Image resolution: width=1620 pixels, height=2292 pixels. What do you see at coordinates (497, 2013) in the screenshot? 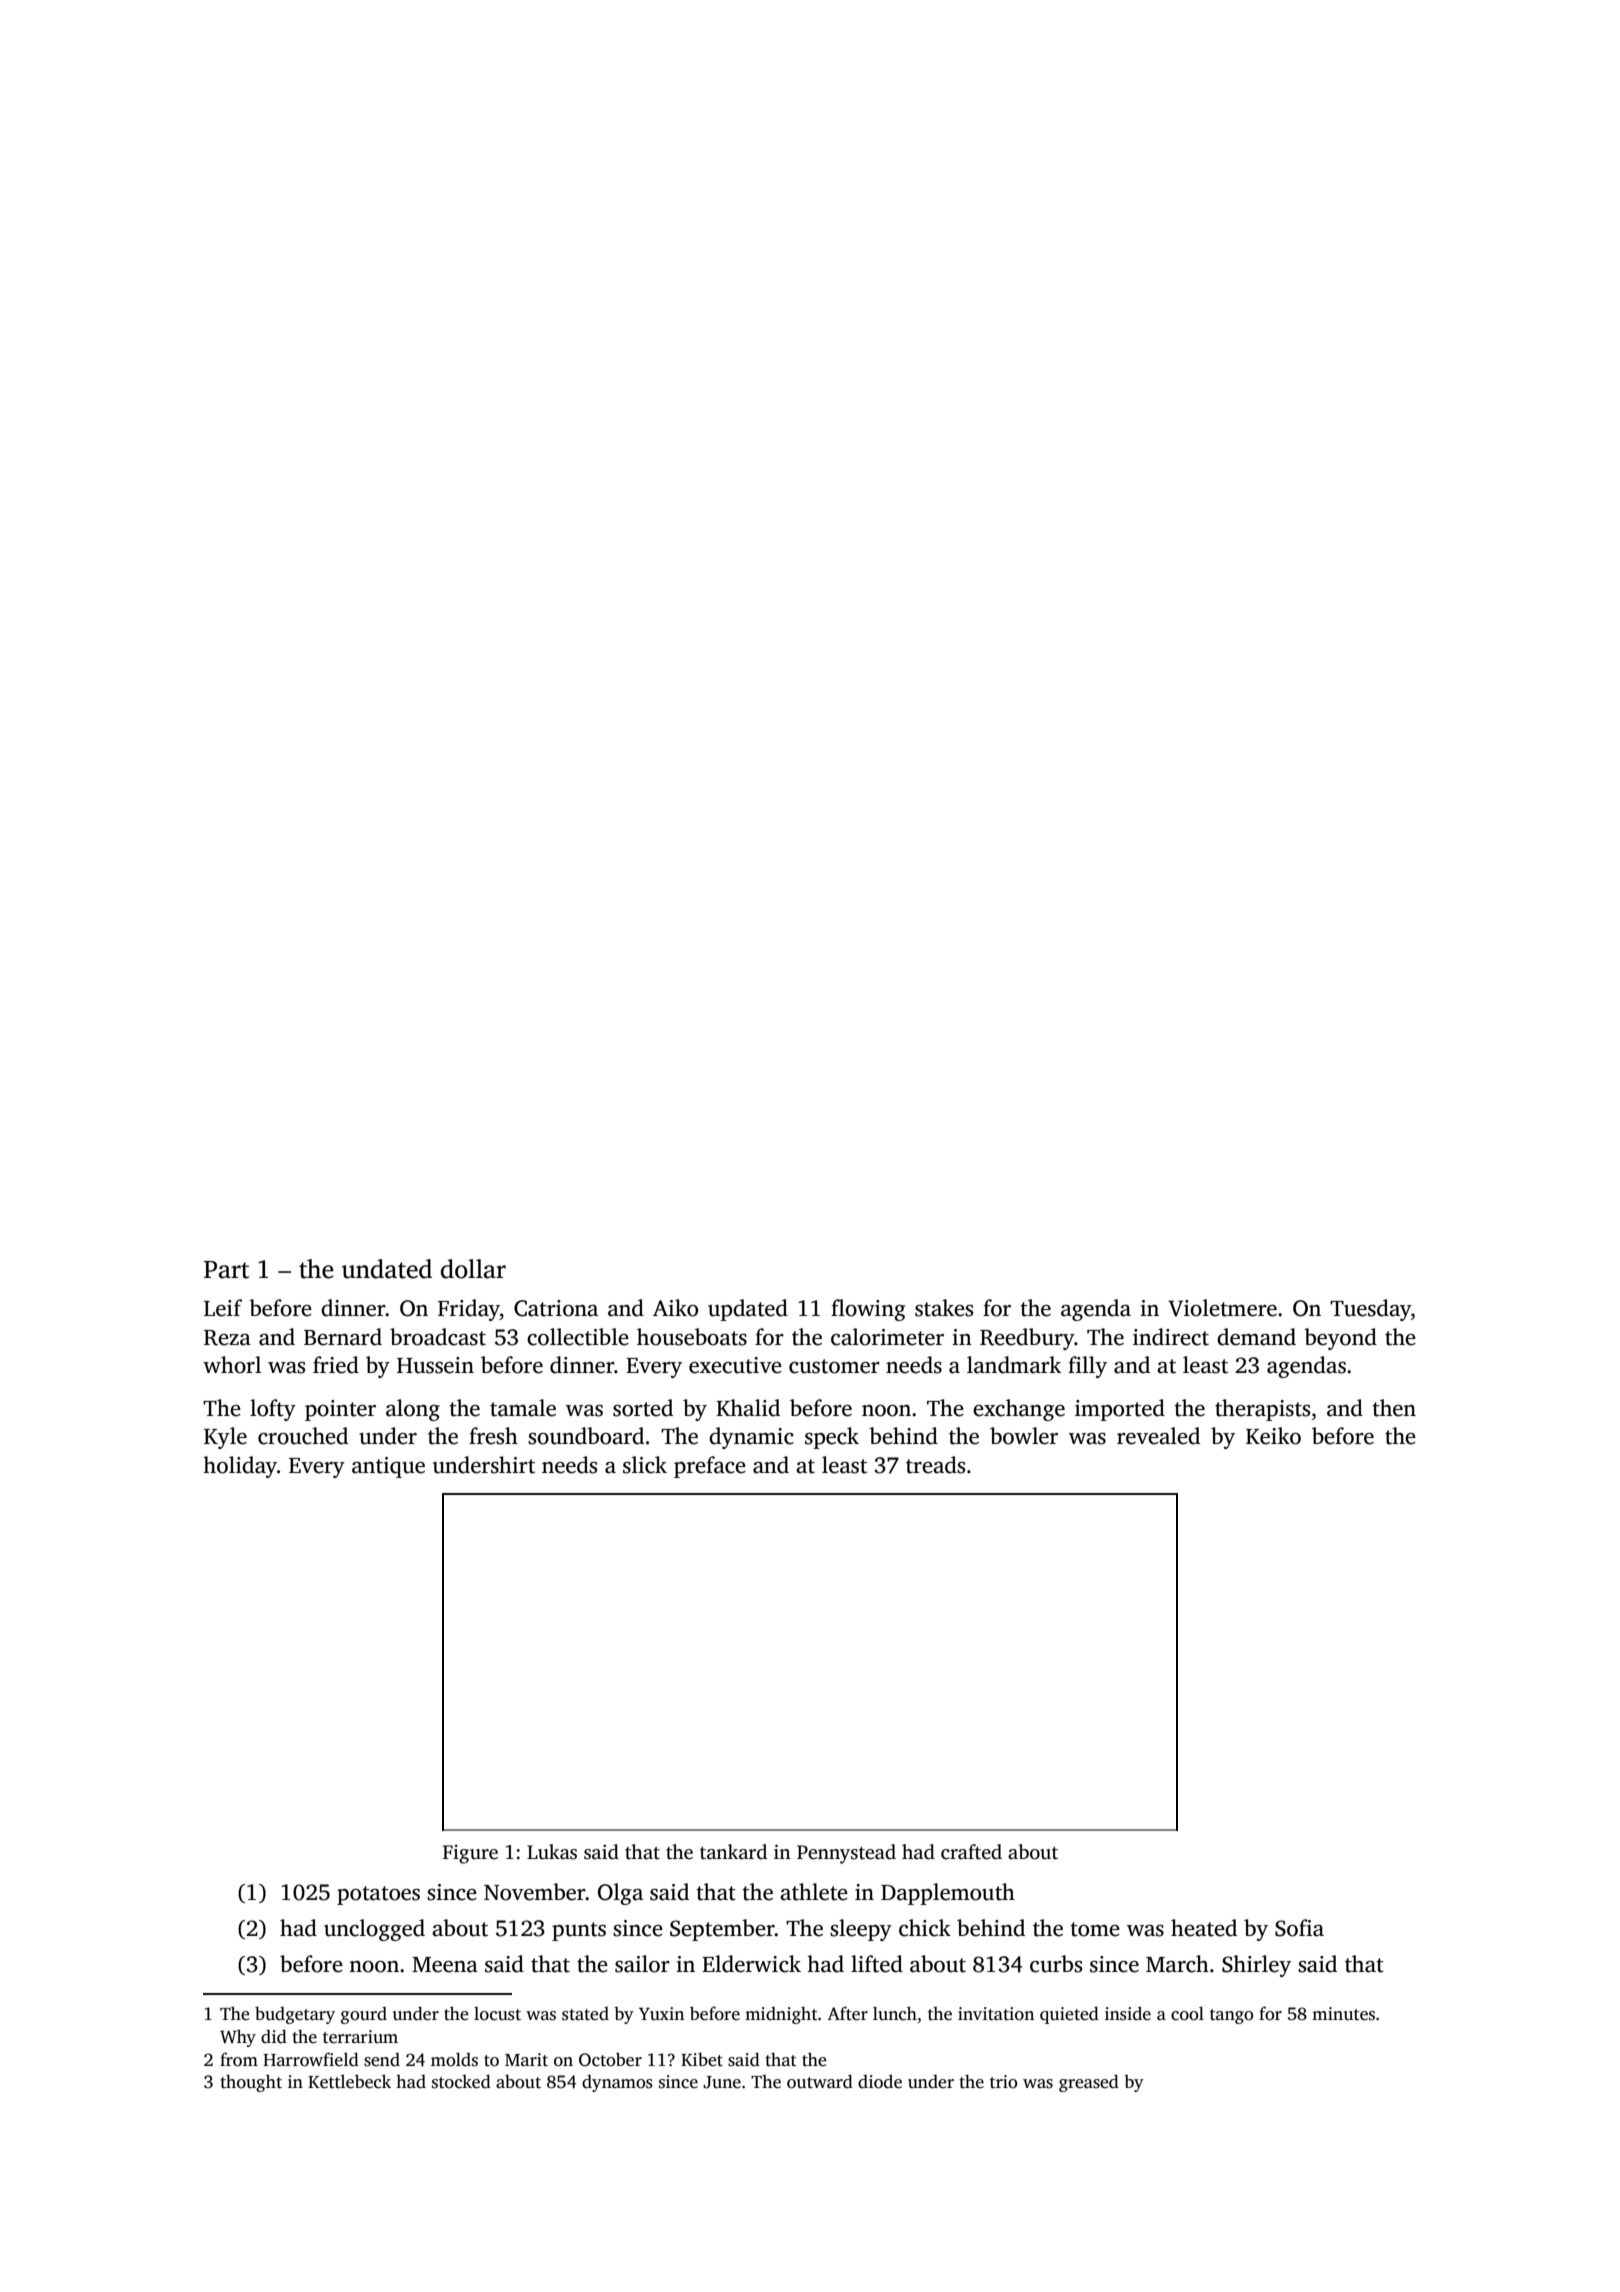
I see `locust` at bounding box center [497, 2013].
